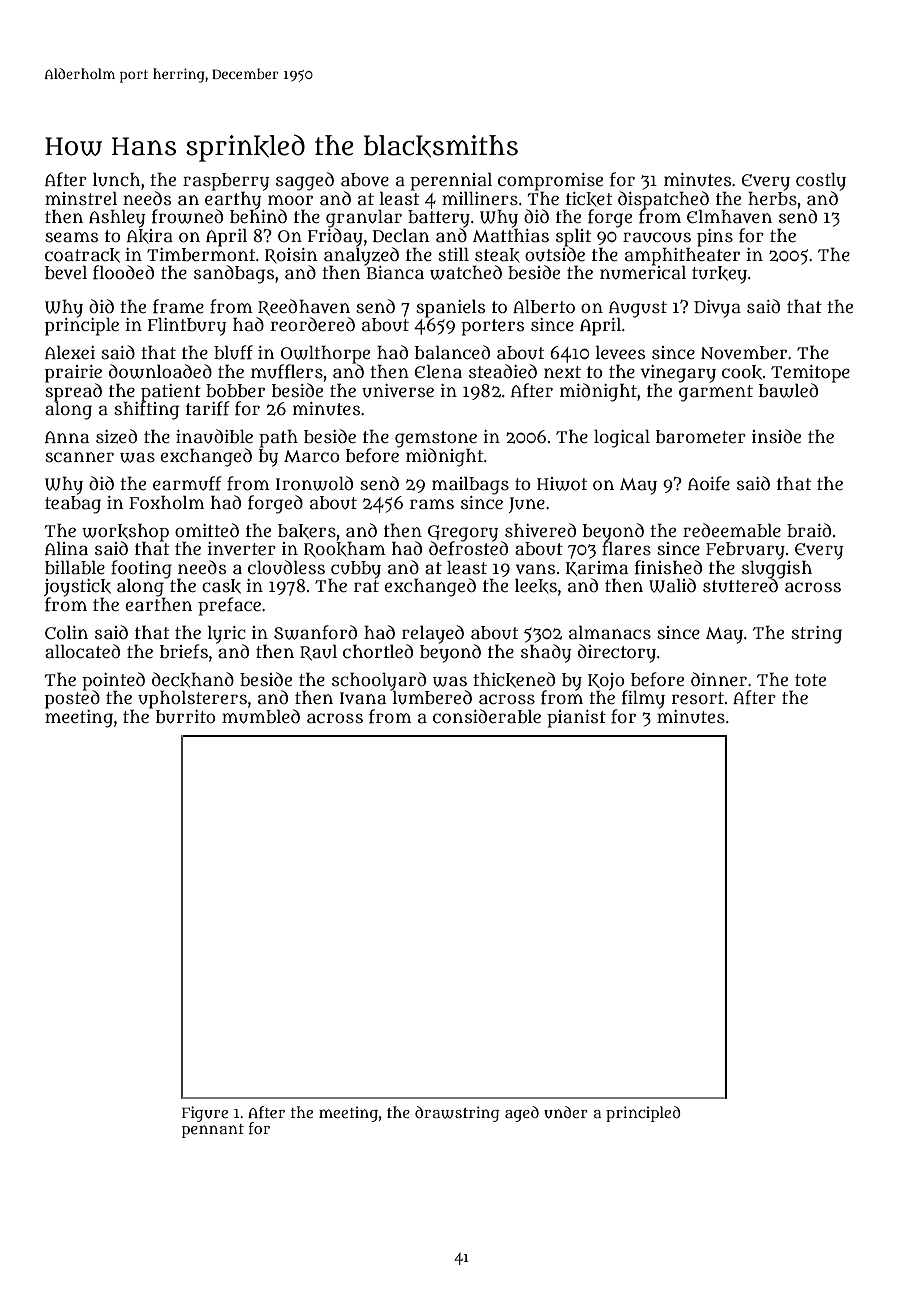 The height and width of the page is (1316, 908). I want to click on aged, so click(522, 1114).
